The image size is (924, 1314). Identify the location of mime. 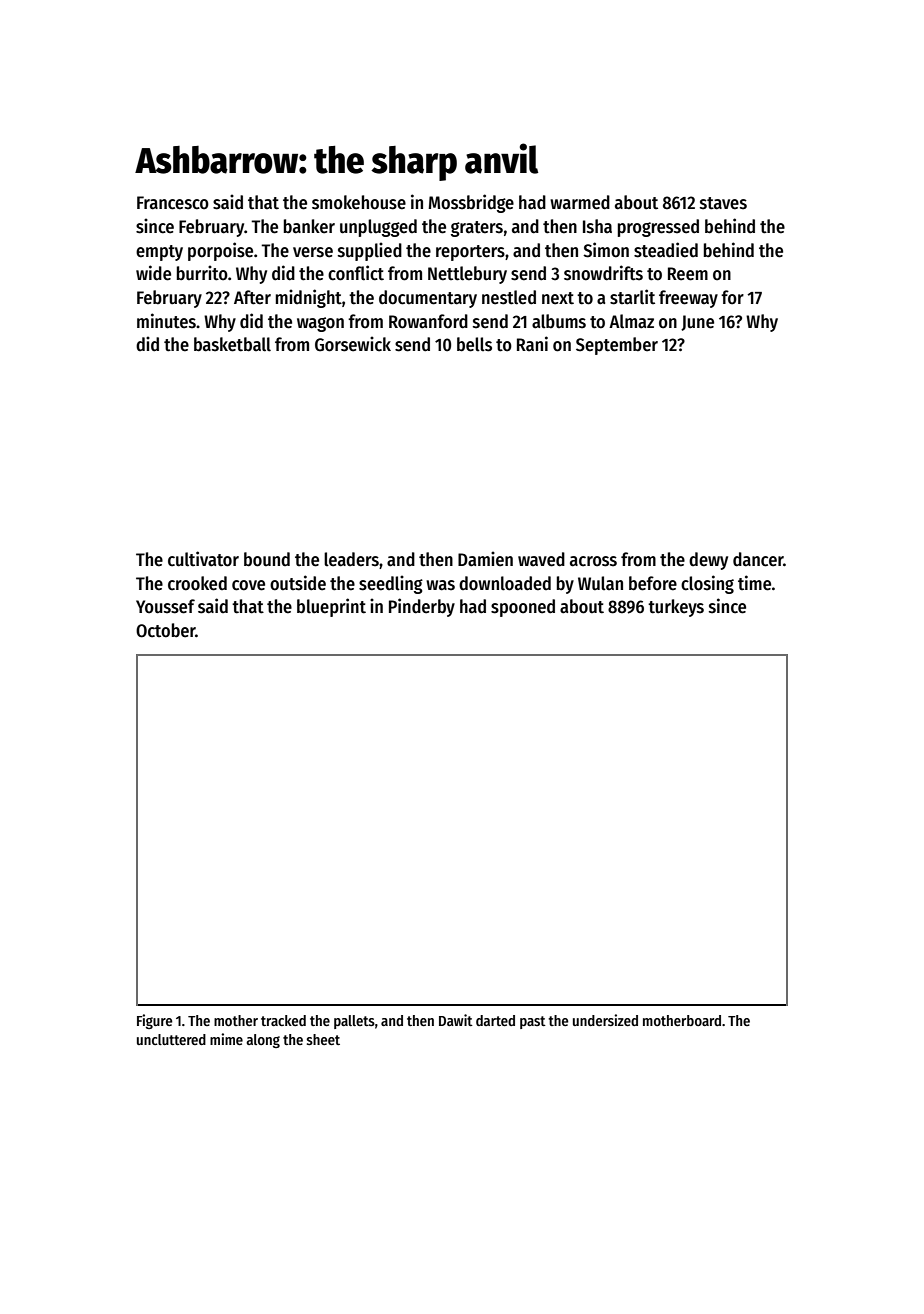
(226, 1039).
